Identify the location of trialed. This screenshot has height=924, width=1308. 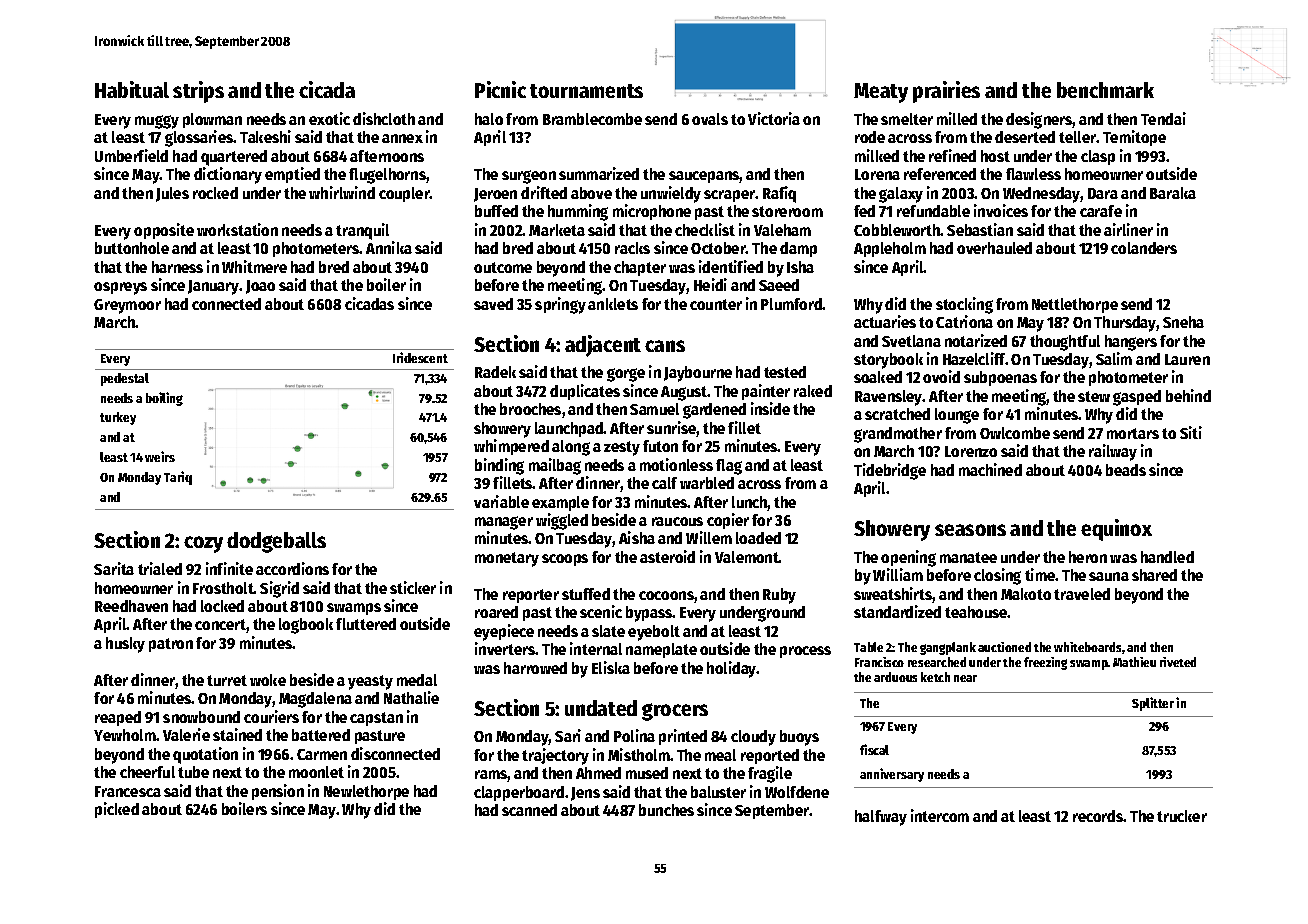
(160, 568).
